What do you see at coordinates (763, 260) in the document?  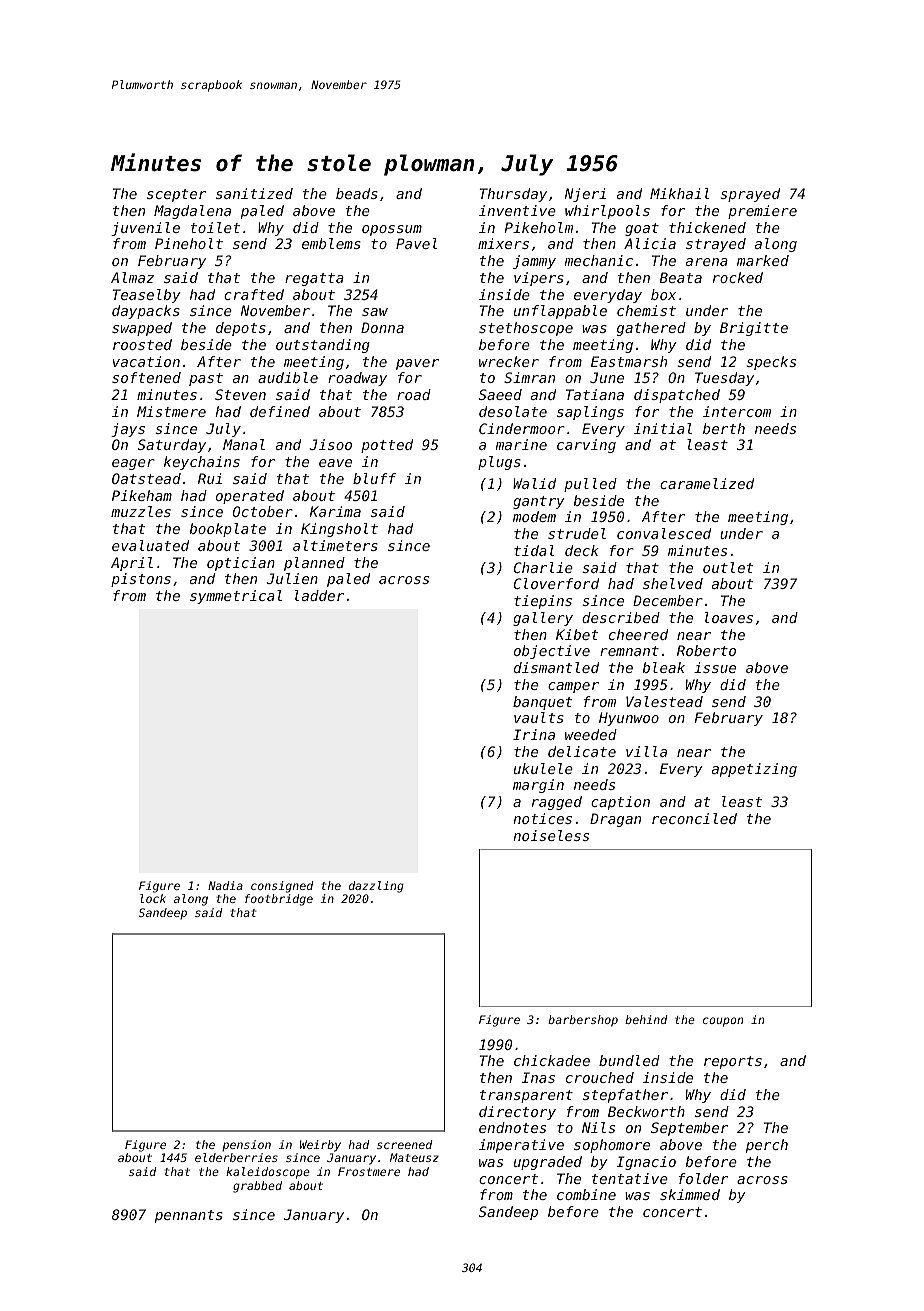 I see `marked` at bounding box center [763, 260].
